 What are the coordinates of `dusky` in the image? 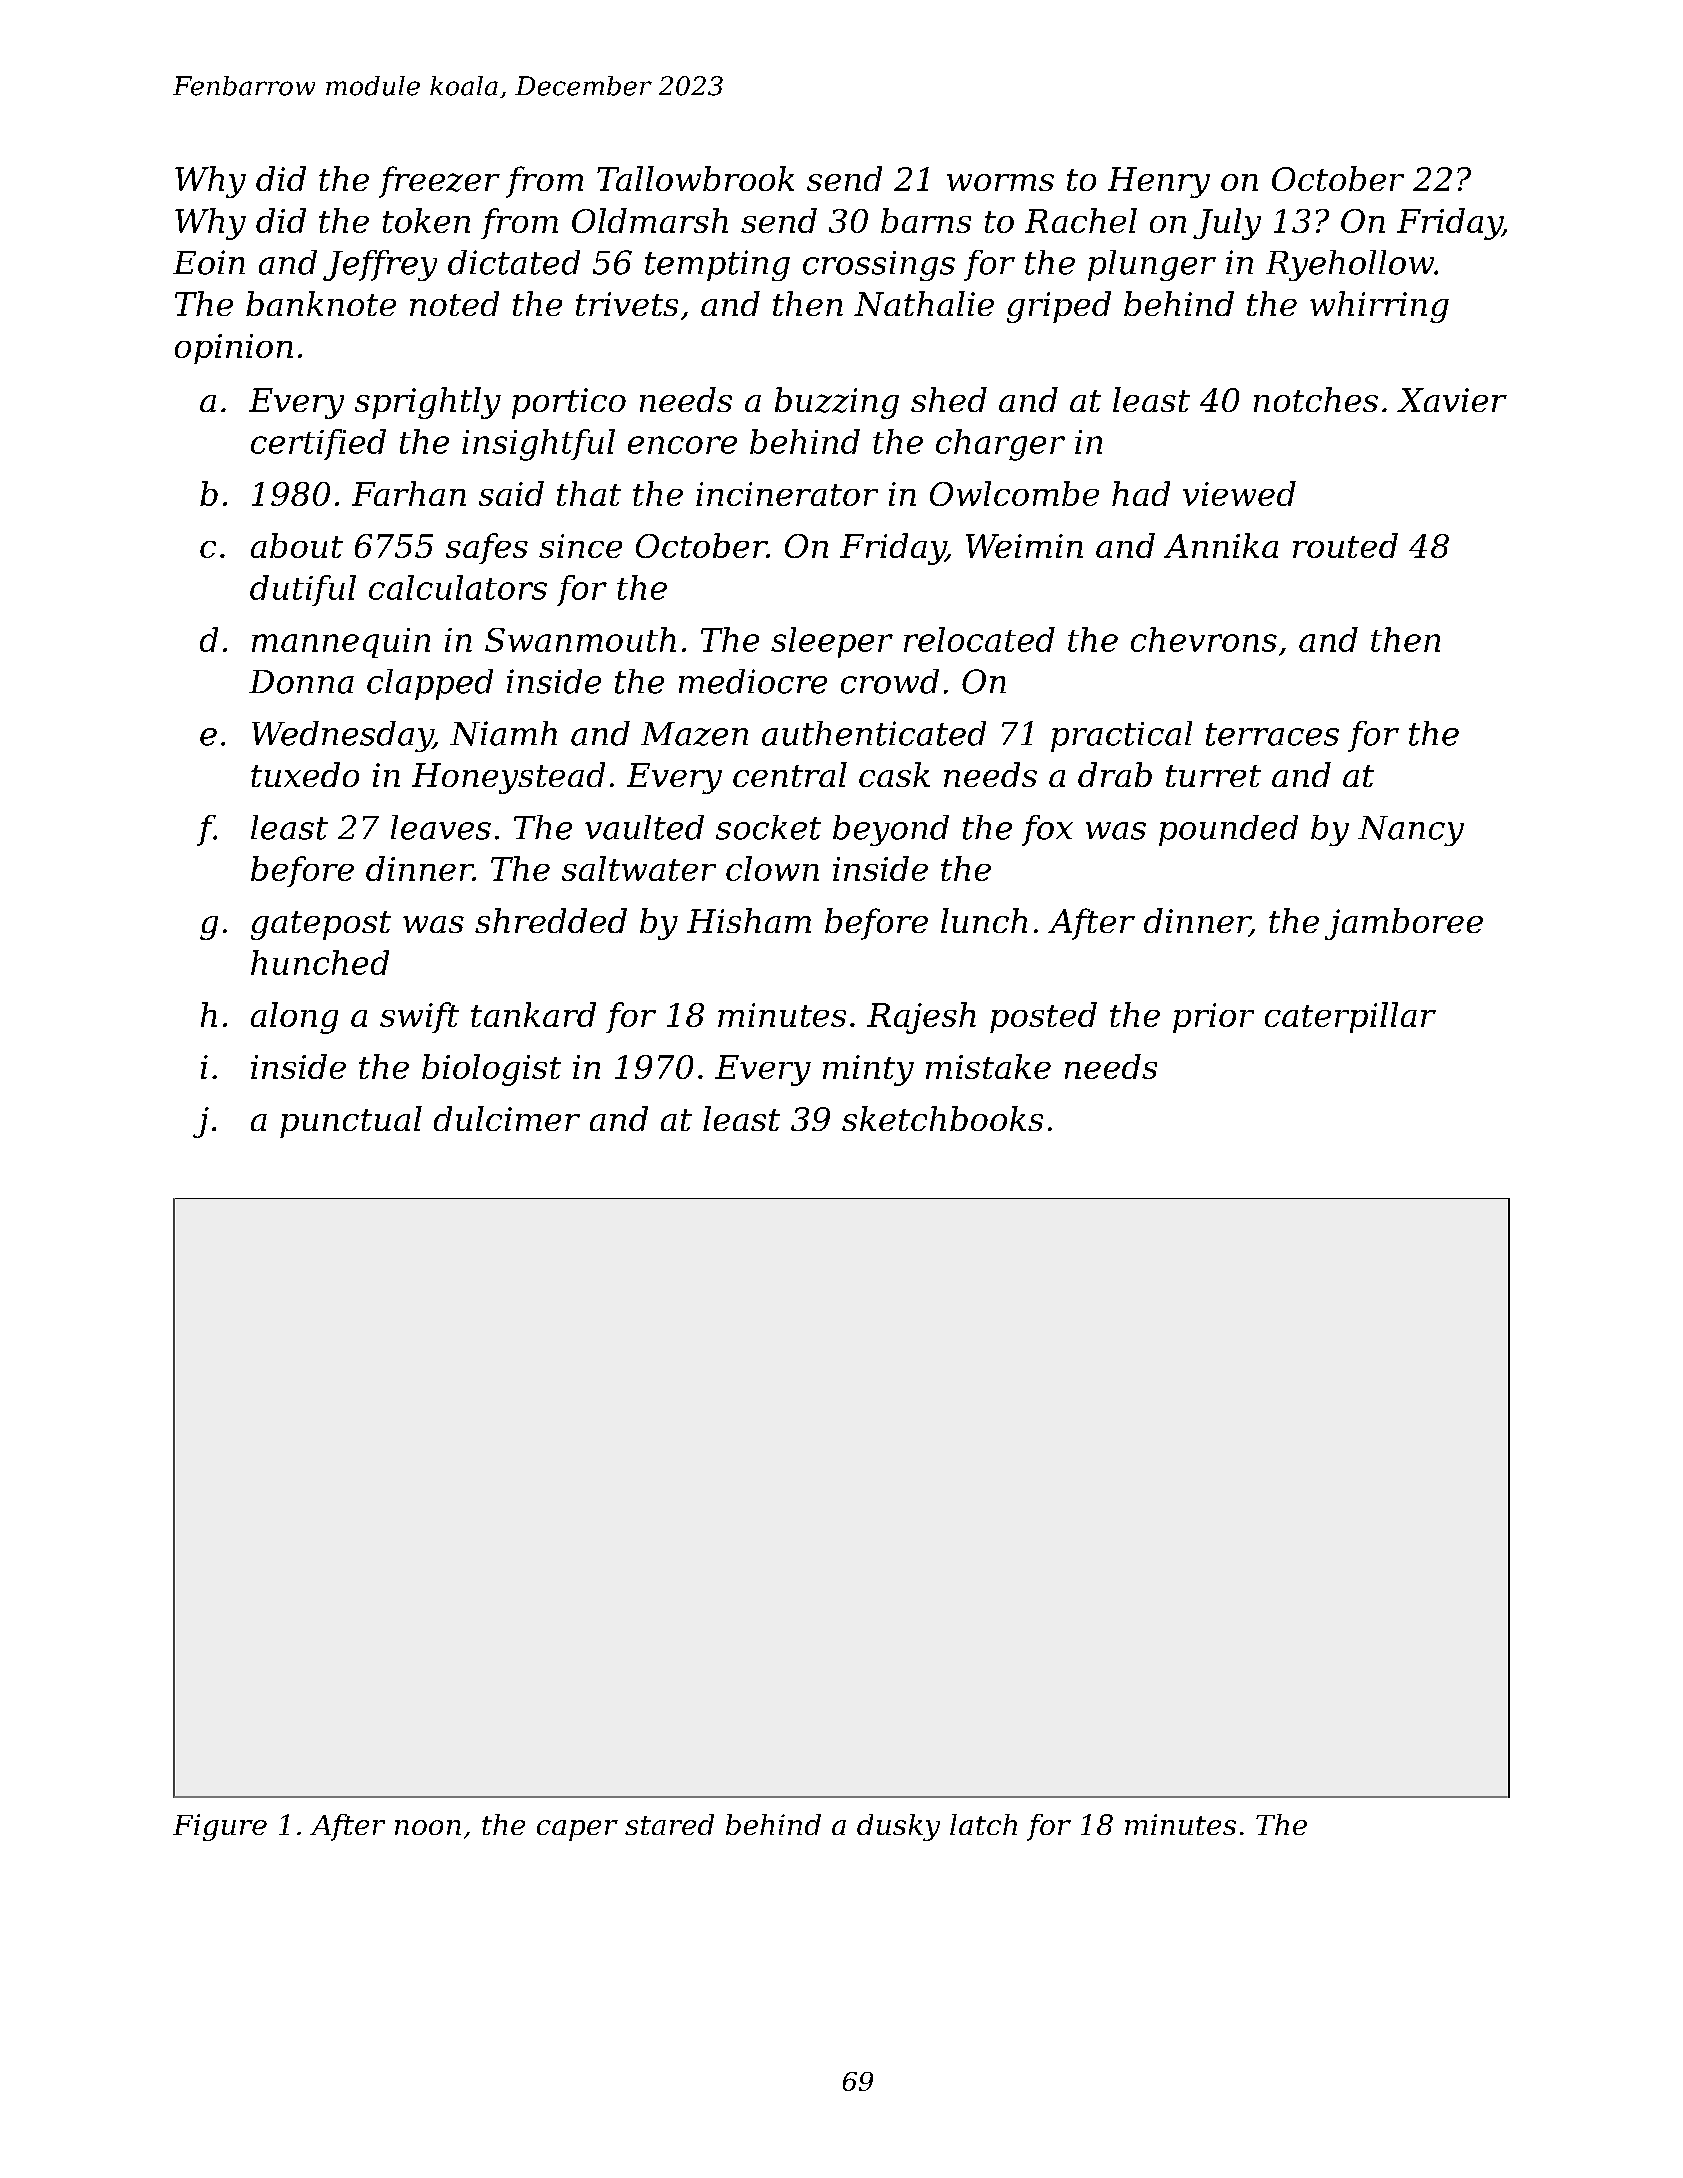 It's located at (898, 1827).
